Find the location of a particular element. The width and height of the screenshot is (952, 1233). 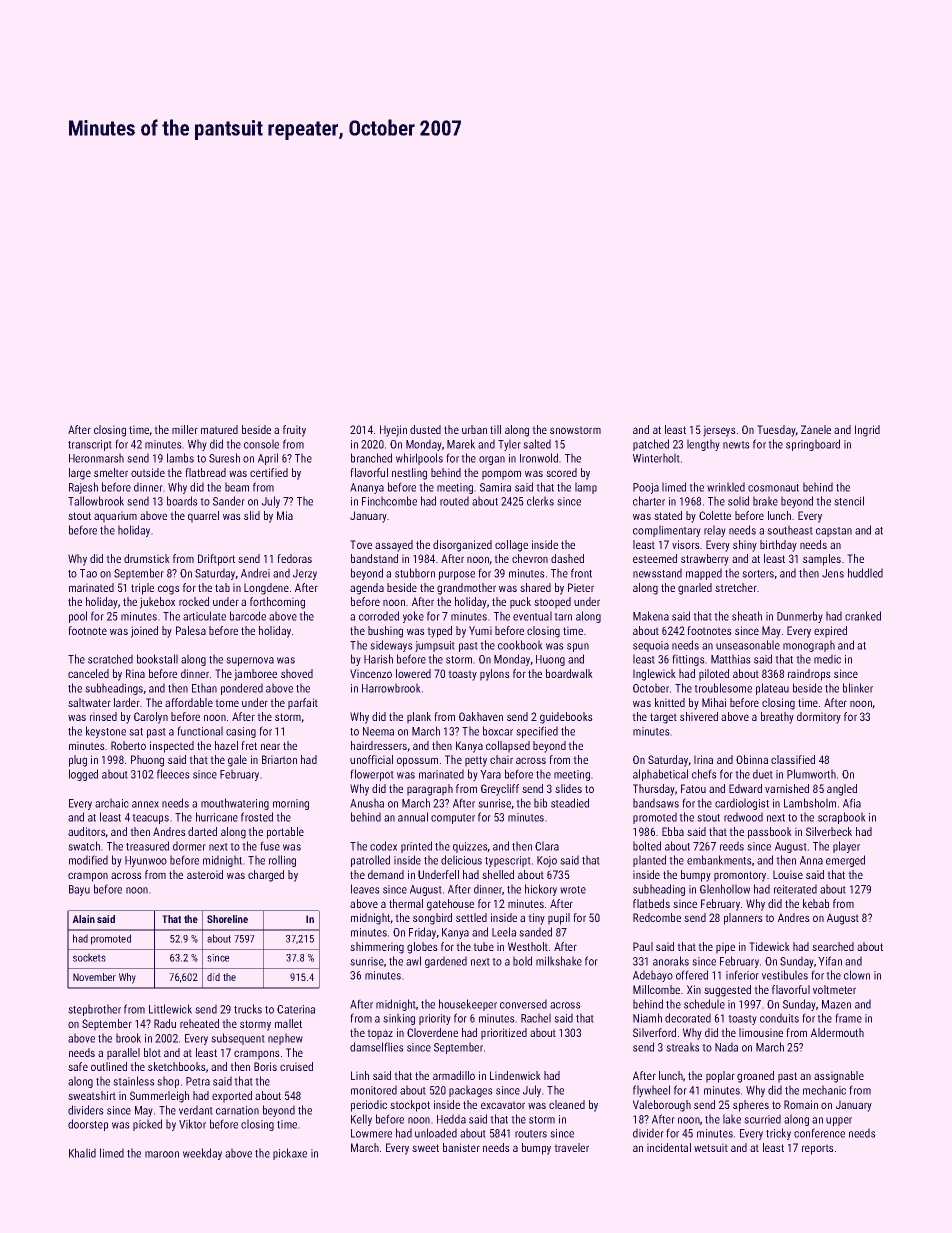

Ingrid is located at coordinates (867, 431).
